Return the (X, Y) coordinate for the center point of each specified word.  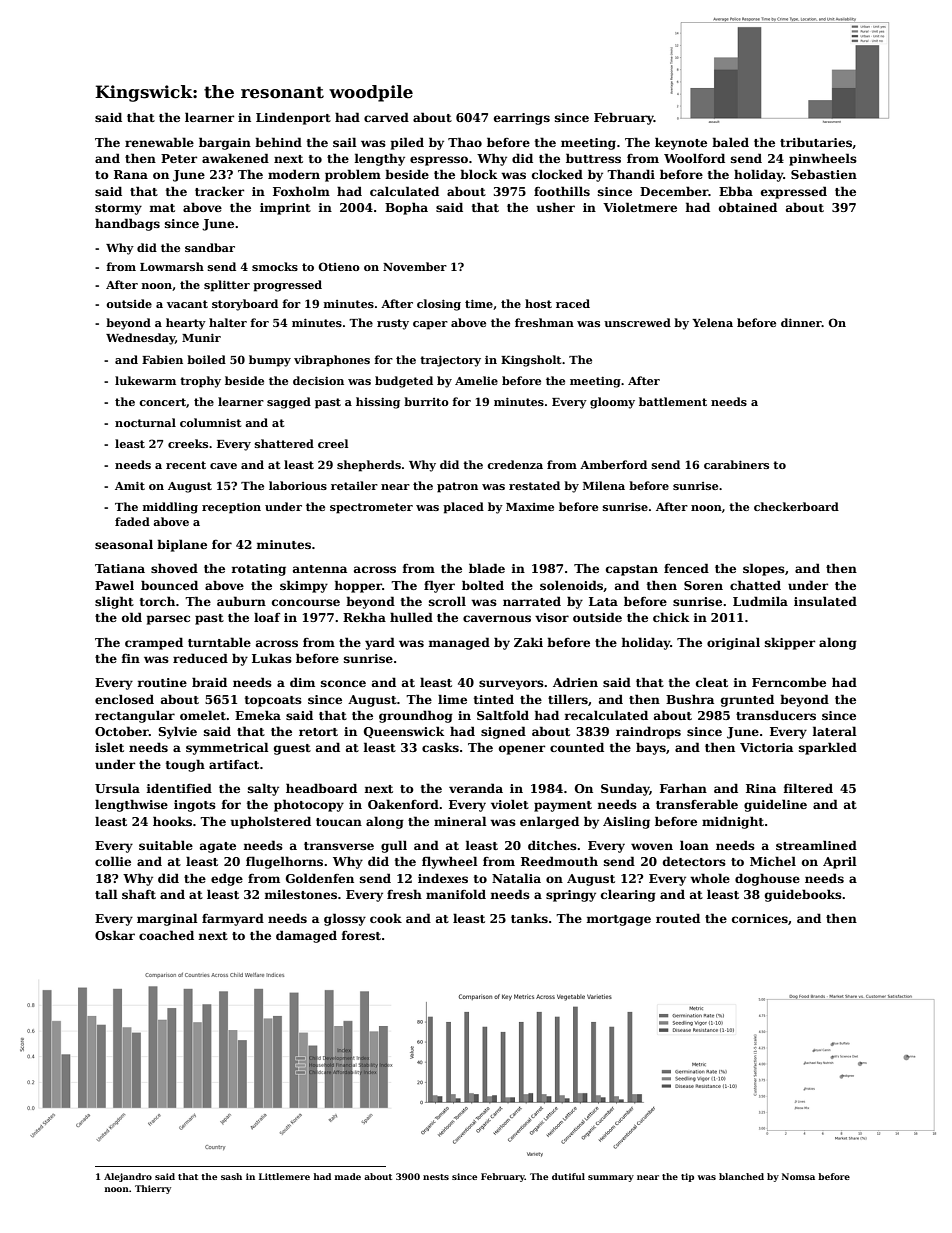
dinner (801, 322)
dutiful (568, 1176)
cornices (760, 918)
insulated (825, 601)
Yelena (712, 322)
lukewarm (145, 380)
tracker (219, 191)
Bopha (406, 208)
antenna (320, 569)
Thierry (153, 1189)
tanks (529, 918)
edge (227, 879)
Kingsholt (531, 361)
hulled (411, 617)
